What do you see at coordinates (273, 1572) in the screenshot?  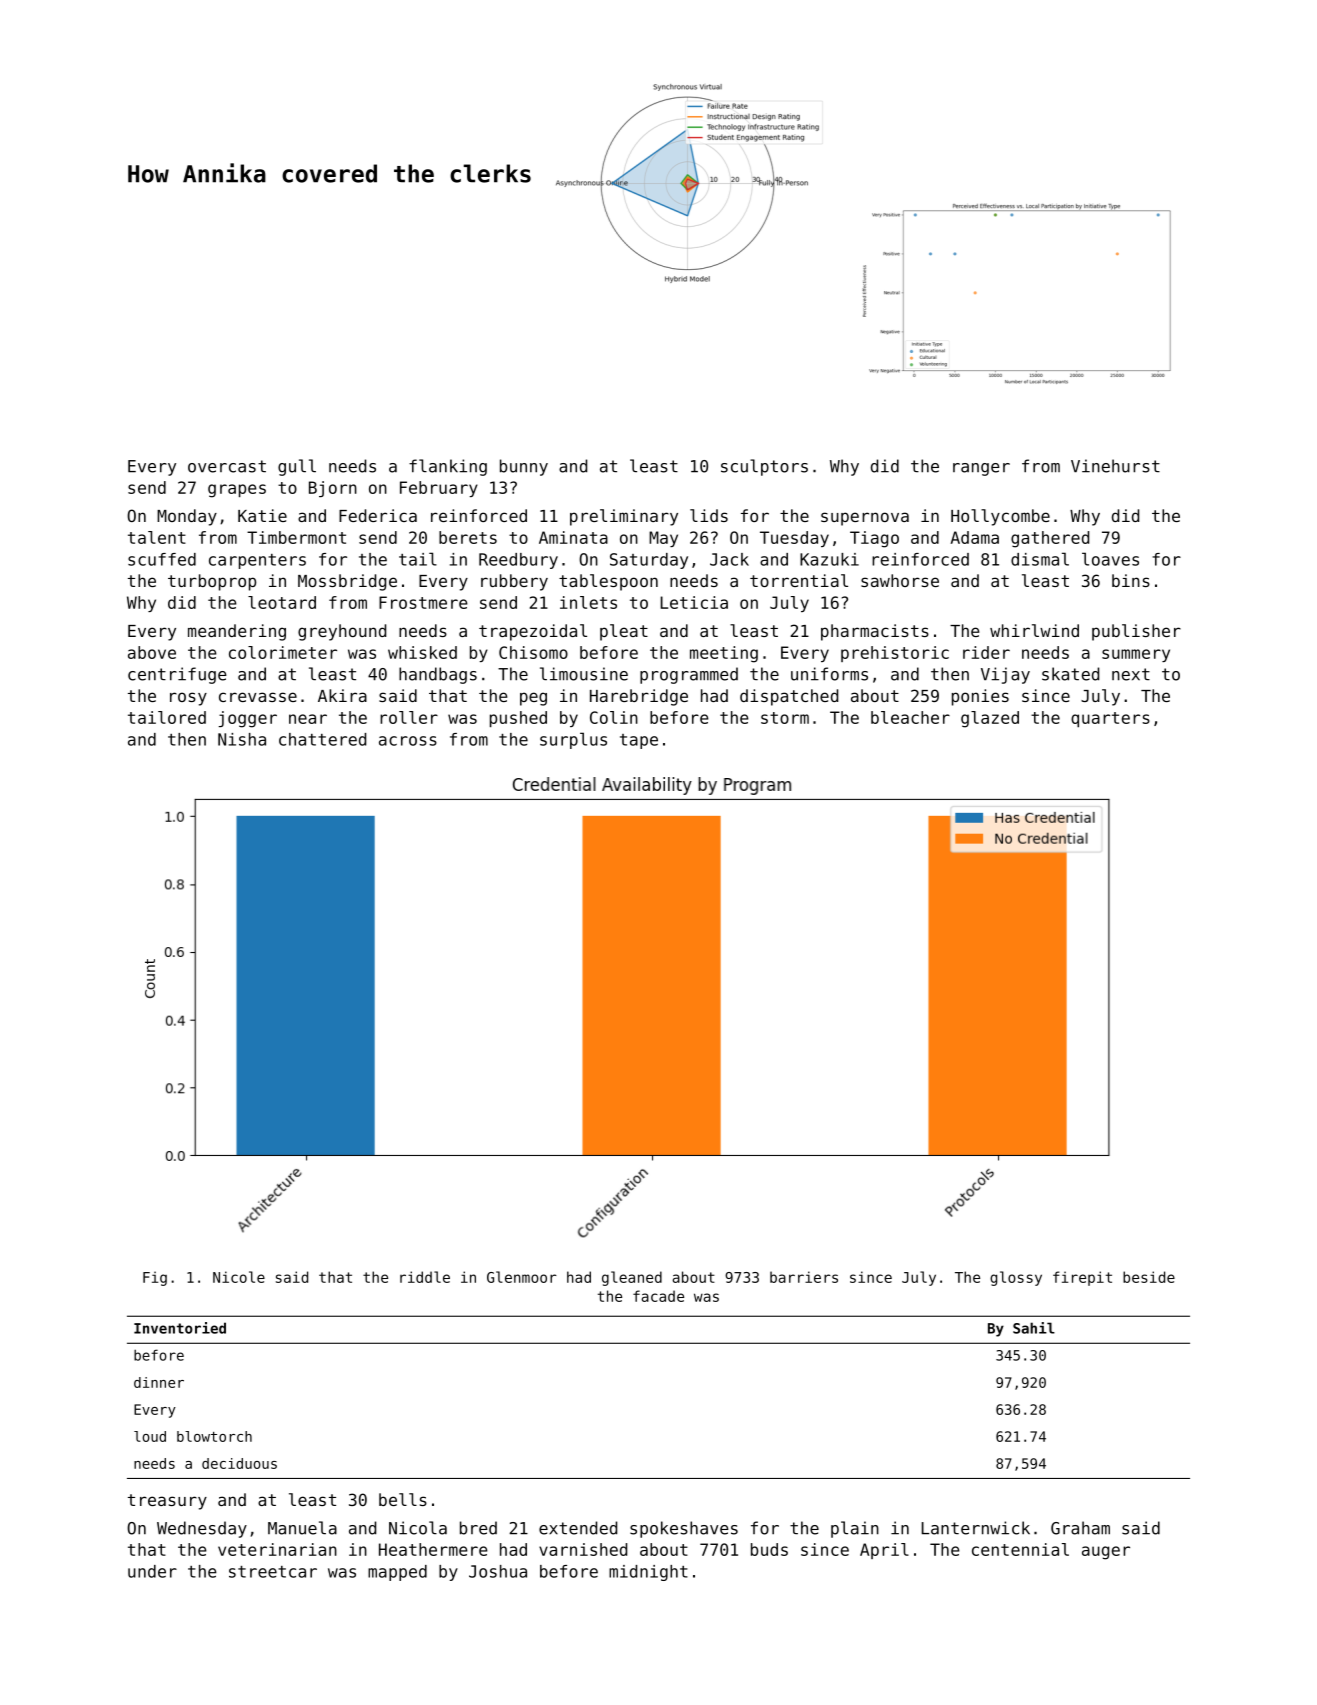 I see `streetcar` at bounding box center [273, 1572].
